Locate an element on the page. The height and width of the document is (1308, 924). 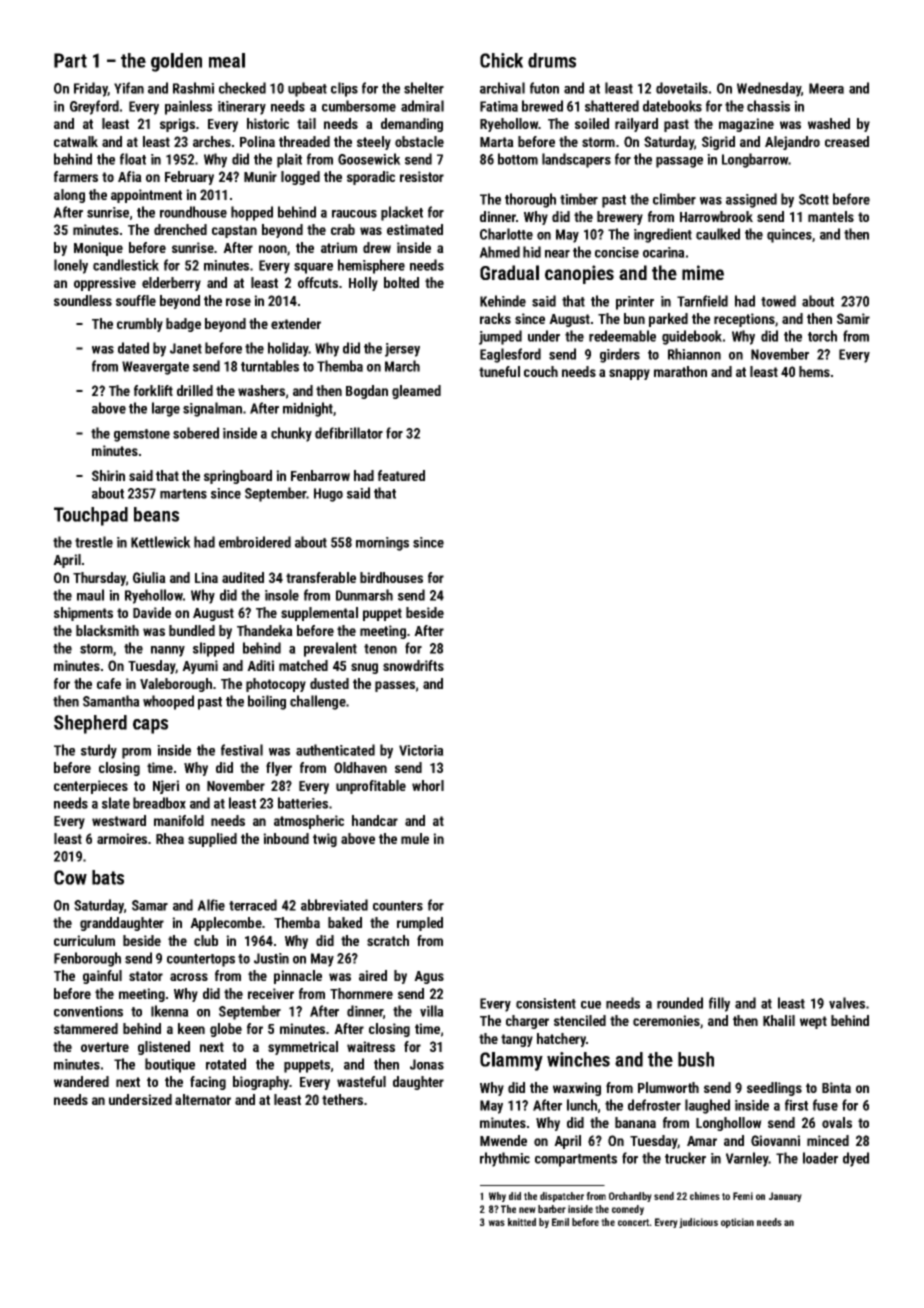
snowdrifts is located at coordinates (413, 665).
